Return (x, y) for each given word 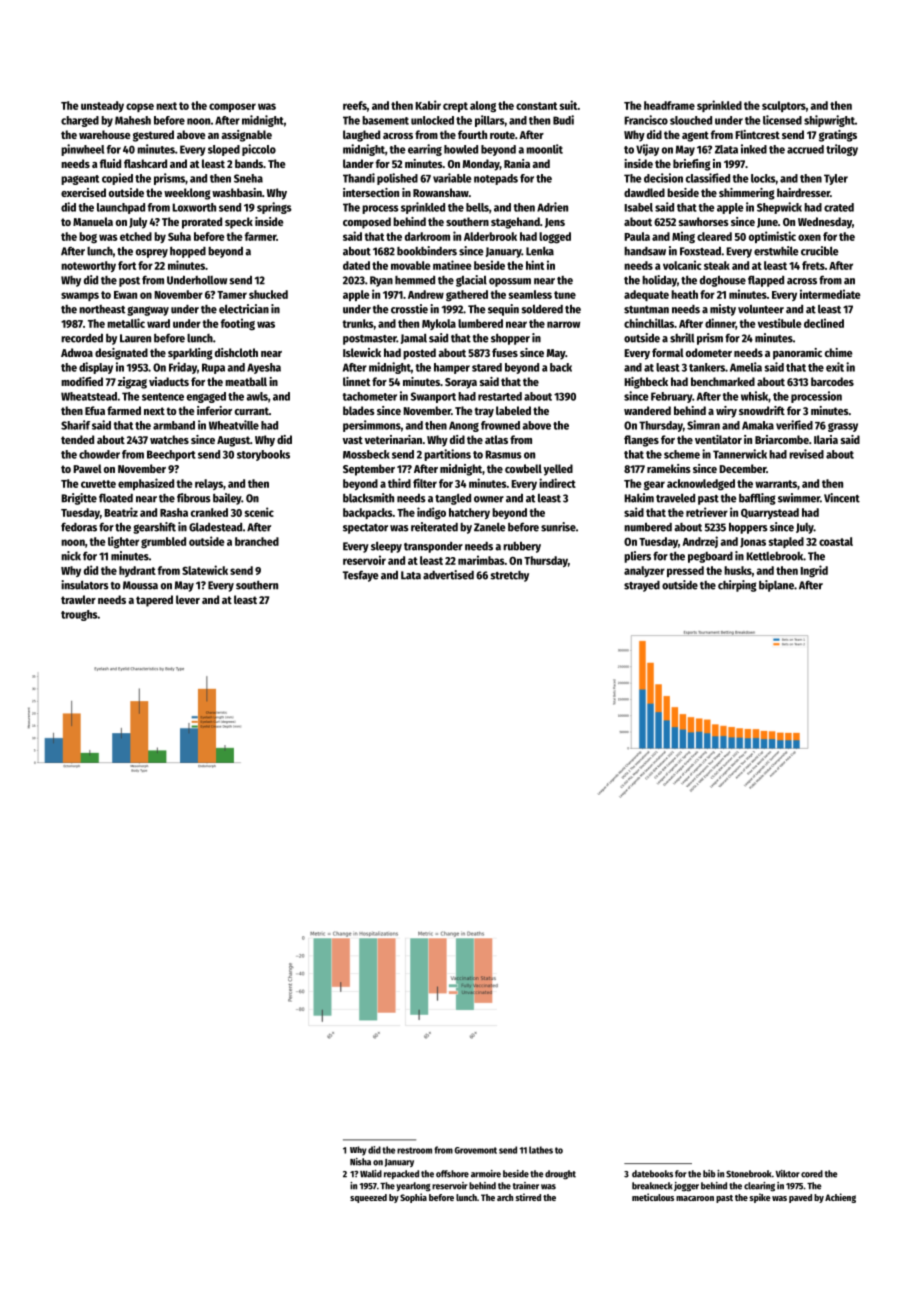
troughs (79, 615)
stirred (528, 1197)
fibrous (194, 498)
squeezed (368, 1198)
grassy (843, 427)
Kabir (428, 105)
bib (709, 1174)
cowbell (523, 468)
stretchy (509, 576)
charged (80, 121)
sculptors (784, 106)
